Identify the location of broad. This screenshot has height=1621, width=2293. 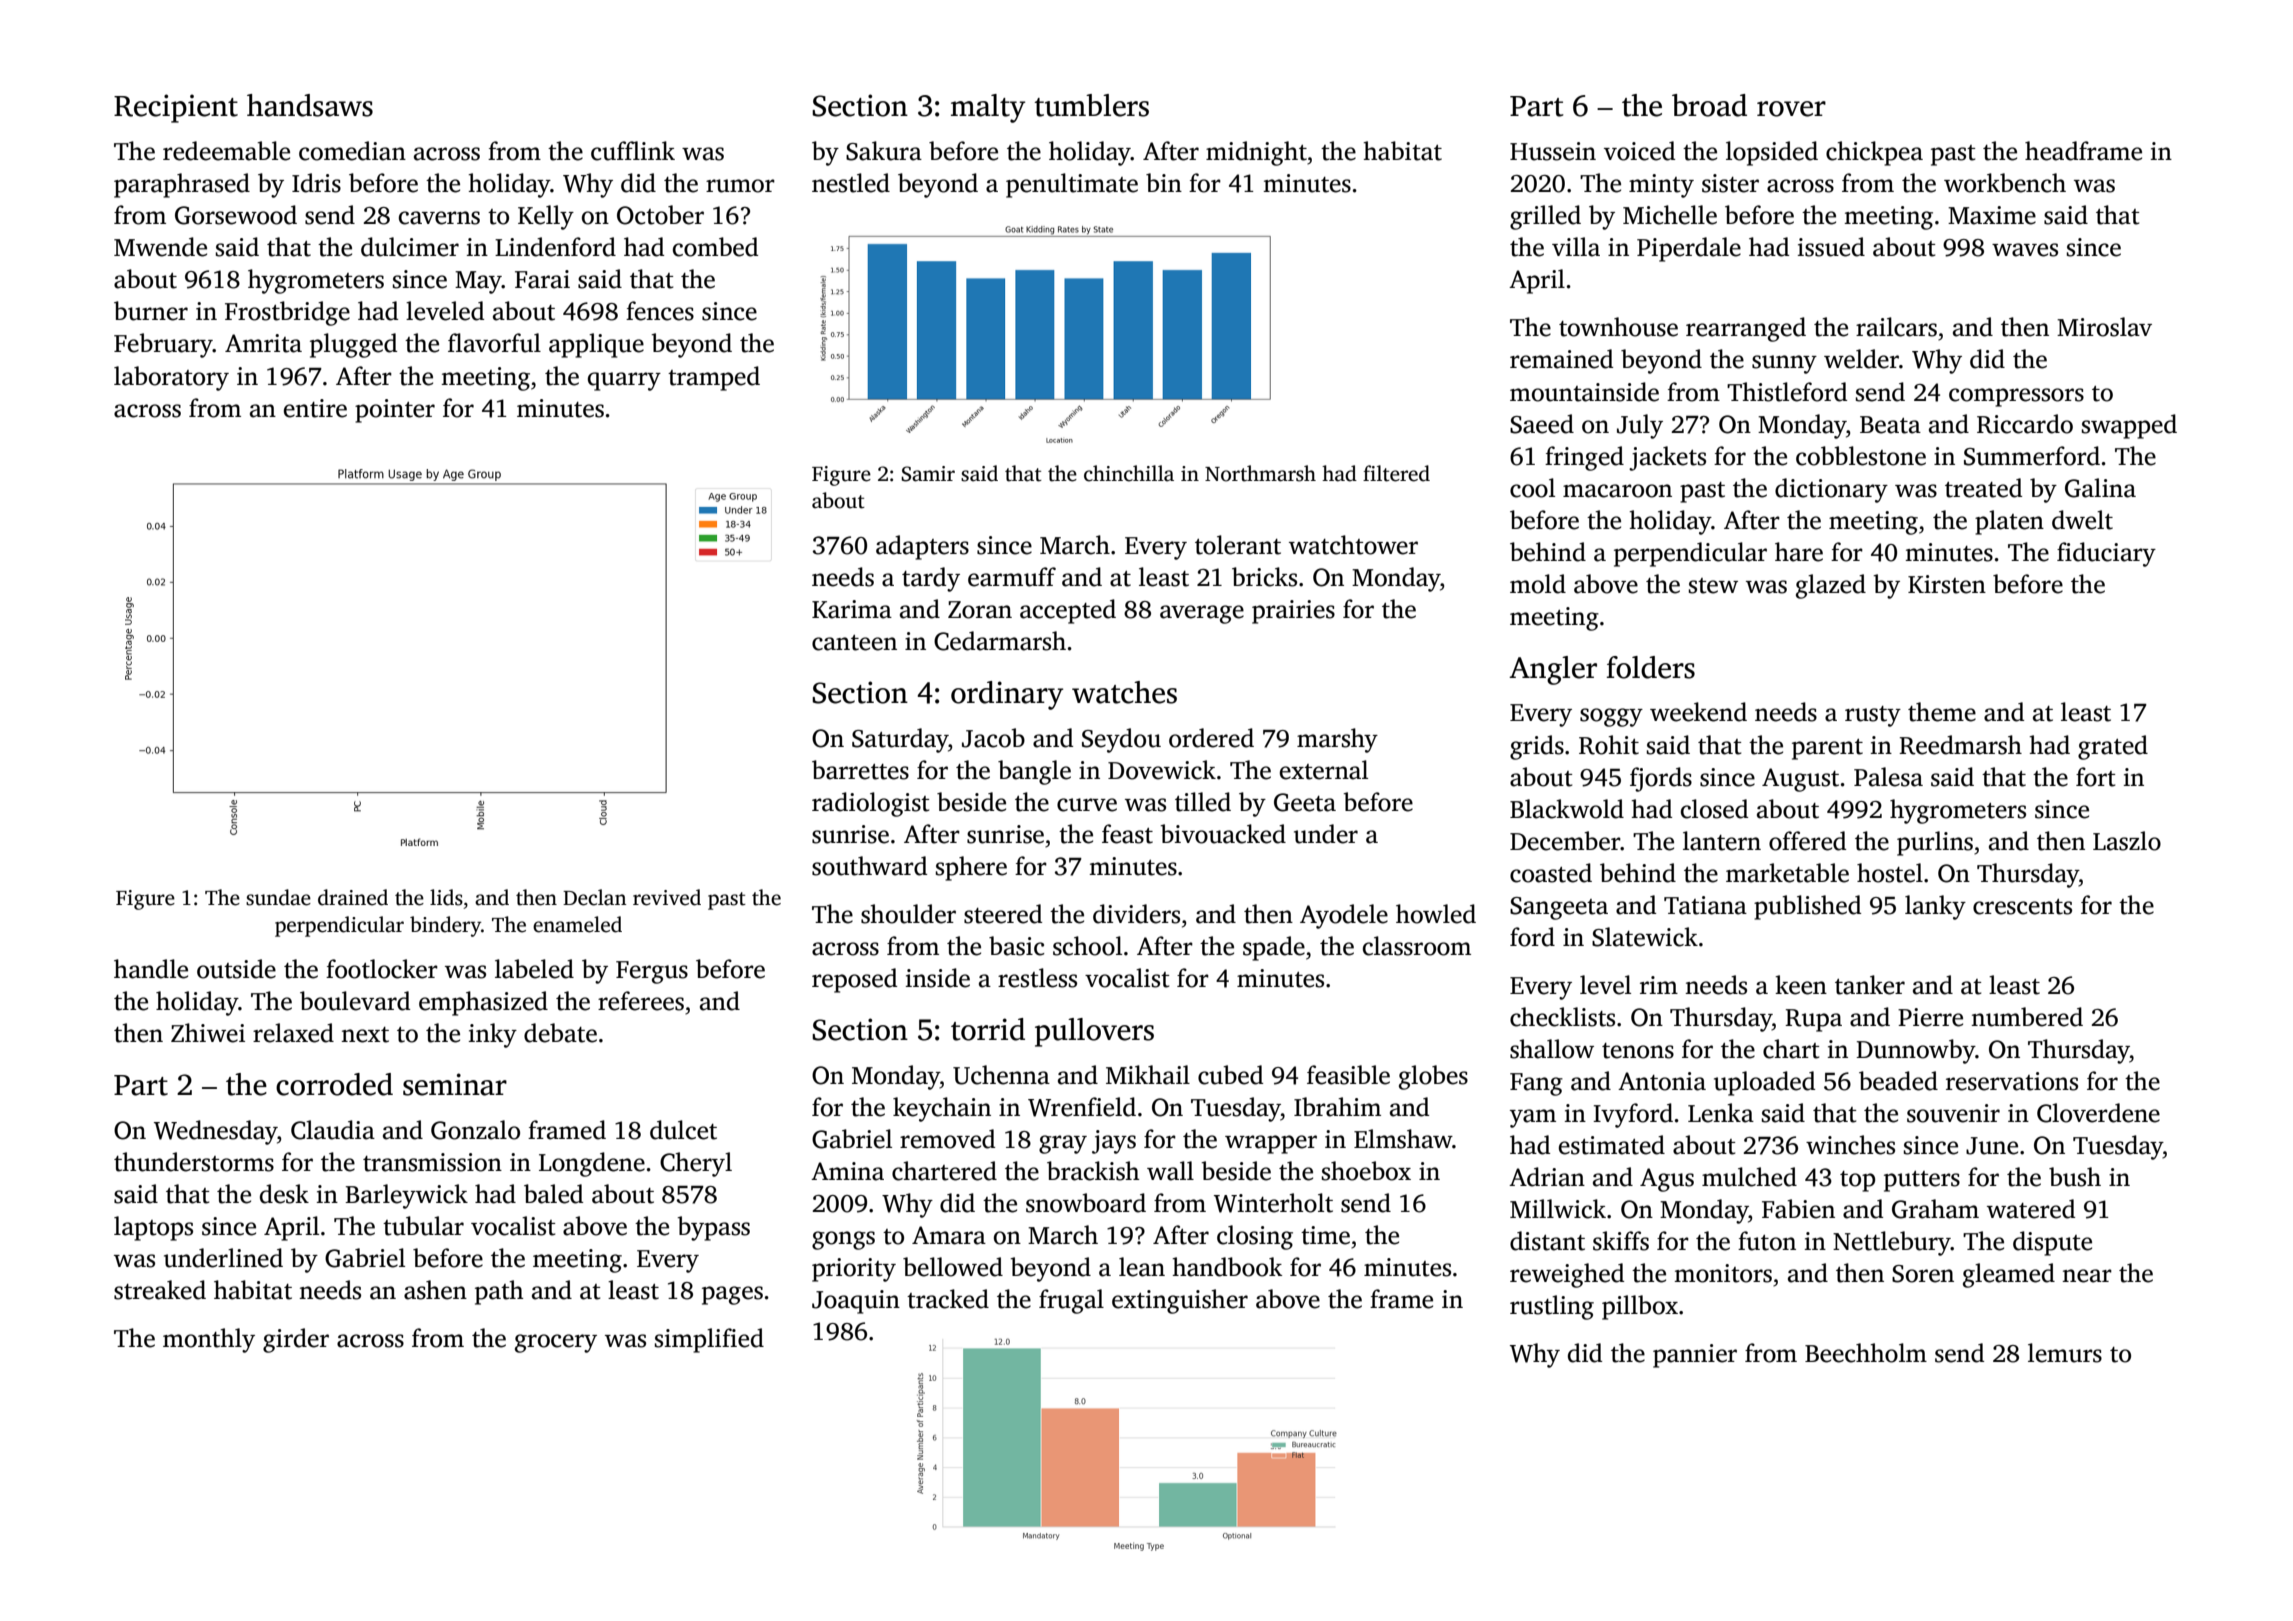
(1709, 105).
